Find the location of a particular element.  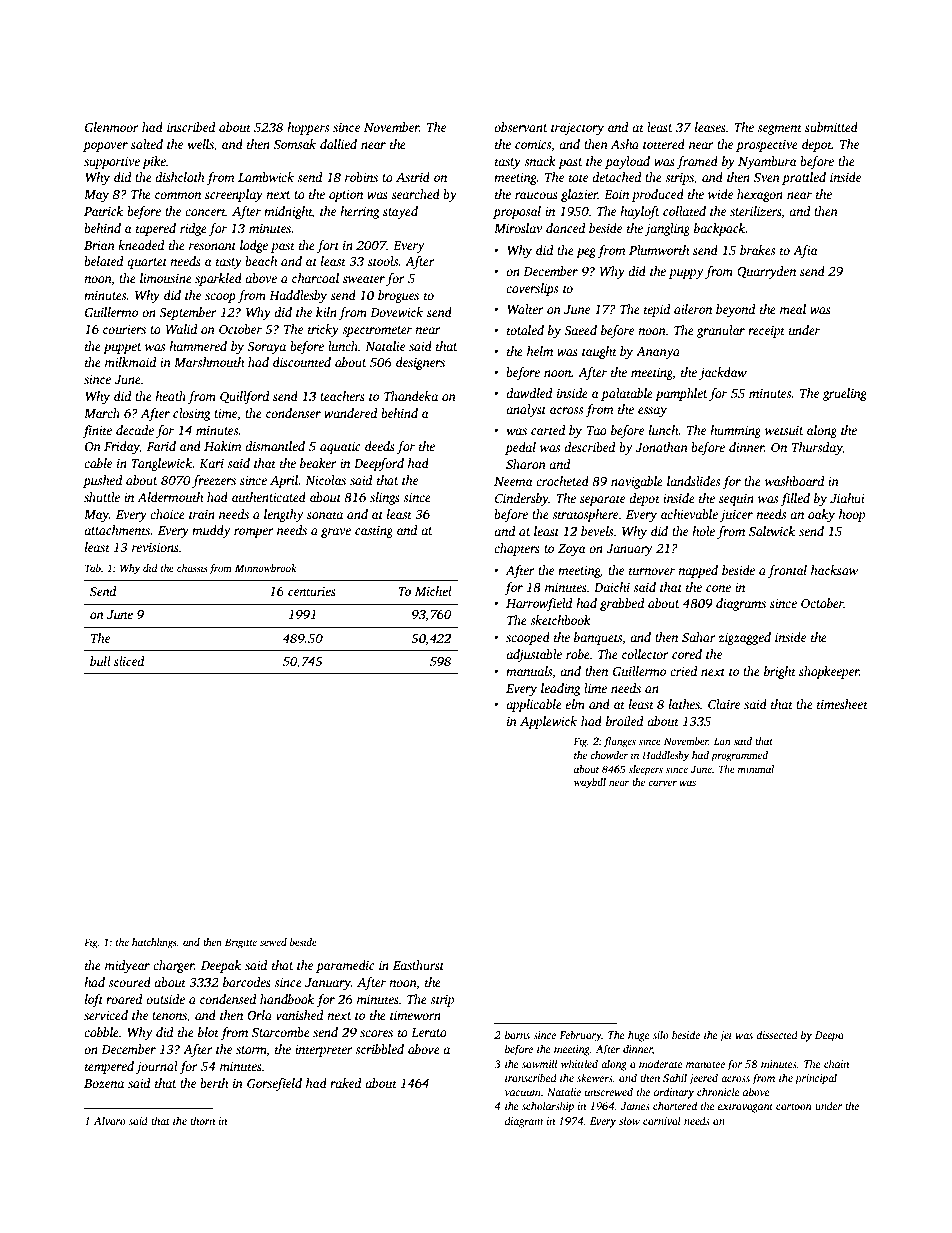

Miroslav is located at coordinates (518, 228).
